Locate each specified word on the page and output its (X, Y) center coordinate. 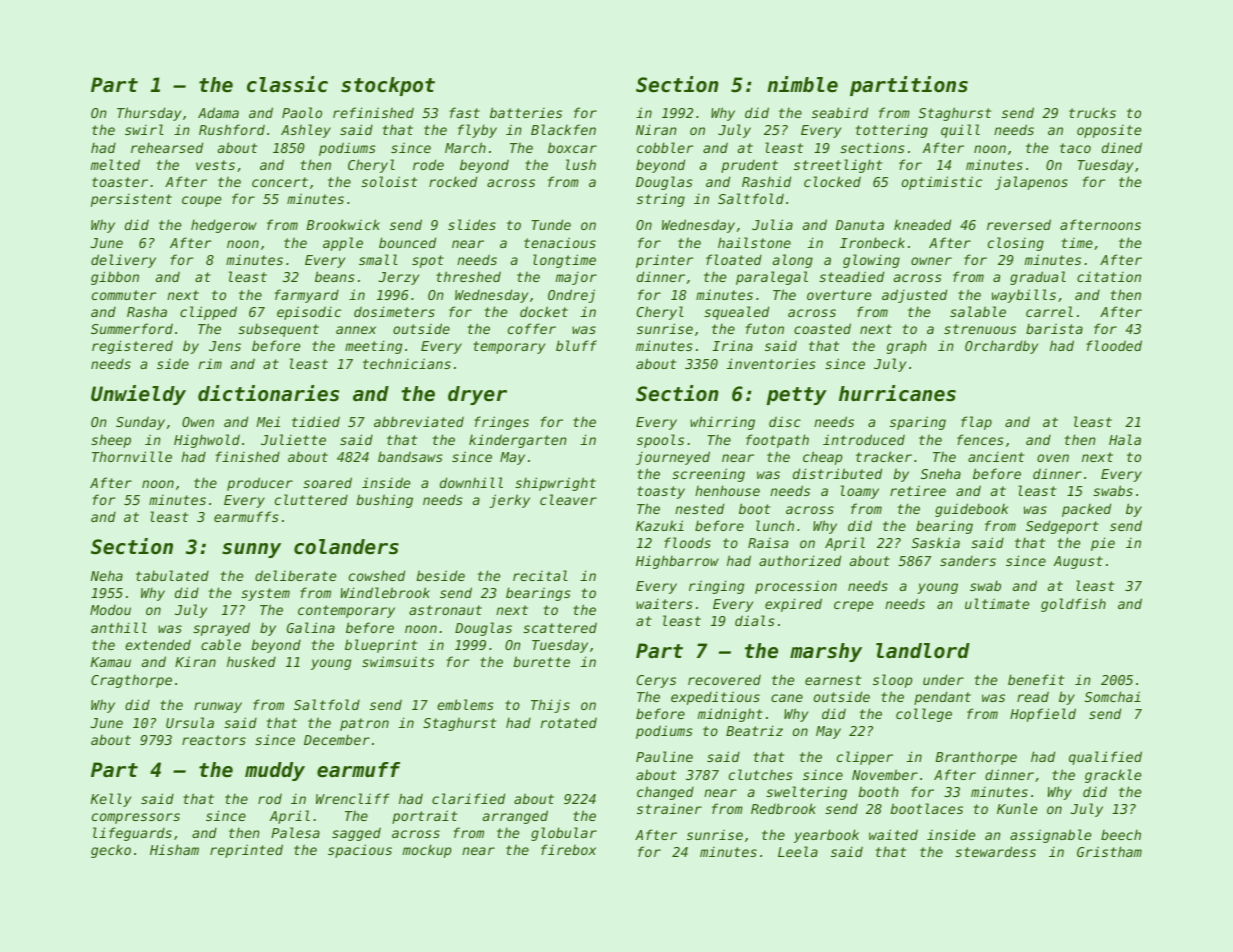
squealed (736, 313)
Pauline (664, 756)
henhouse (727, 490)
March (465, 147)
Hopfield (1043, 715)
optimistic (942, 183)
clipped (208, 313)
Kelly (111, 800)
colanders (346, 547)
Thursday (149, 114)
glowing (871, 261)
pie (1103, 544)
